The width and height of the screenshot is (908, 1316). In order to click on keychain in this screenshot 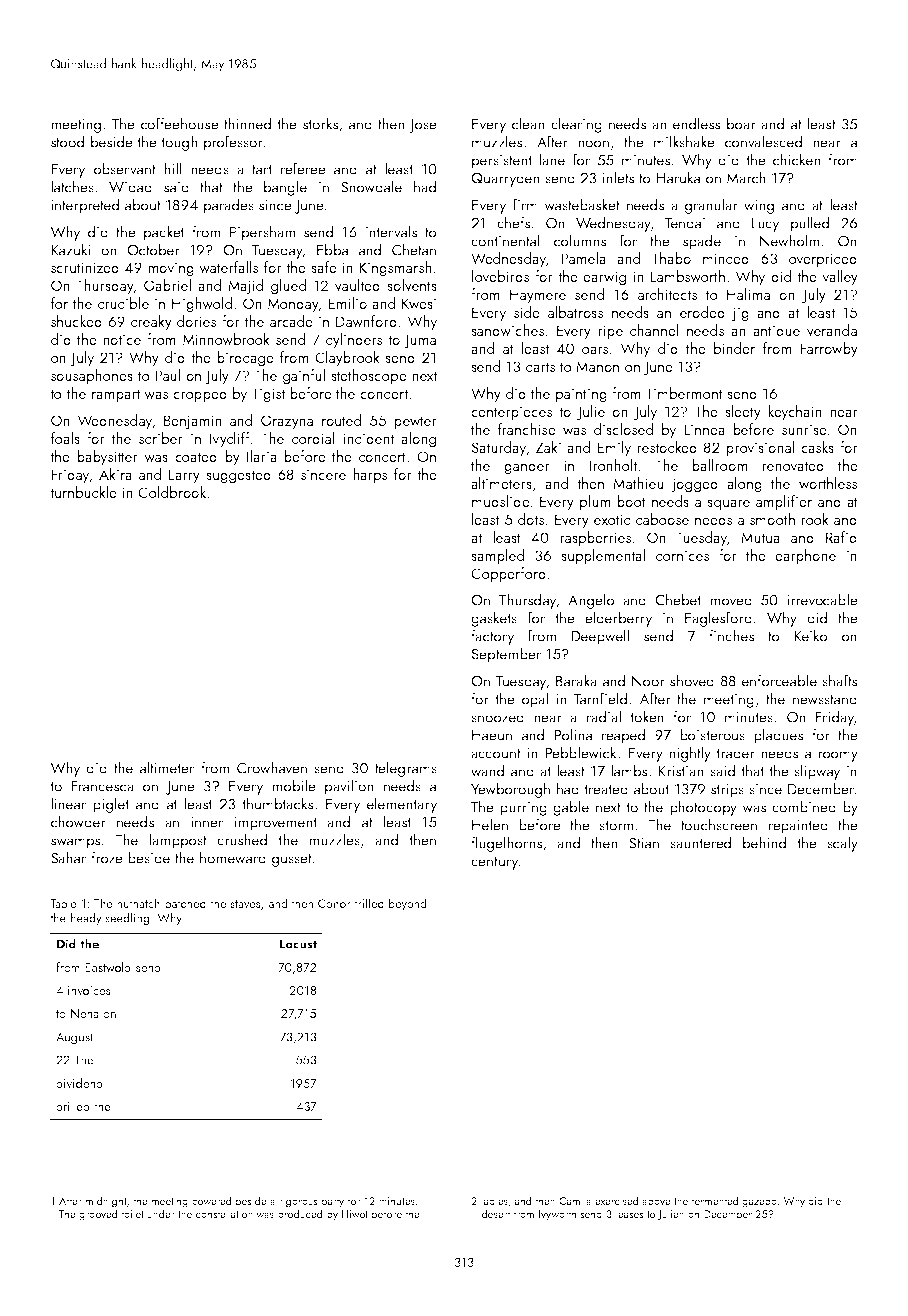, I will do `click(795, 413)`.
